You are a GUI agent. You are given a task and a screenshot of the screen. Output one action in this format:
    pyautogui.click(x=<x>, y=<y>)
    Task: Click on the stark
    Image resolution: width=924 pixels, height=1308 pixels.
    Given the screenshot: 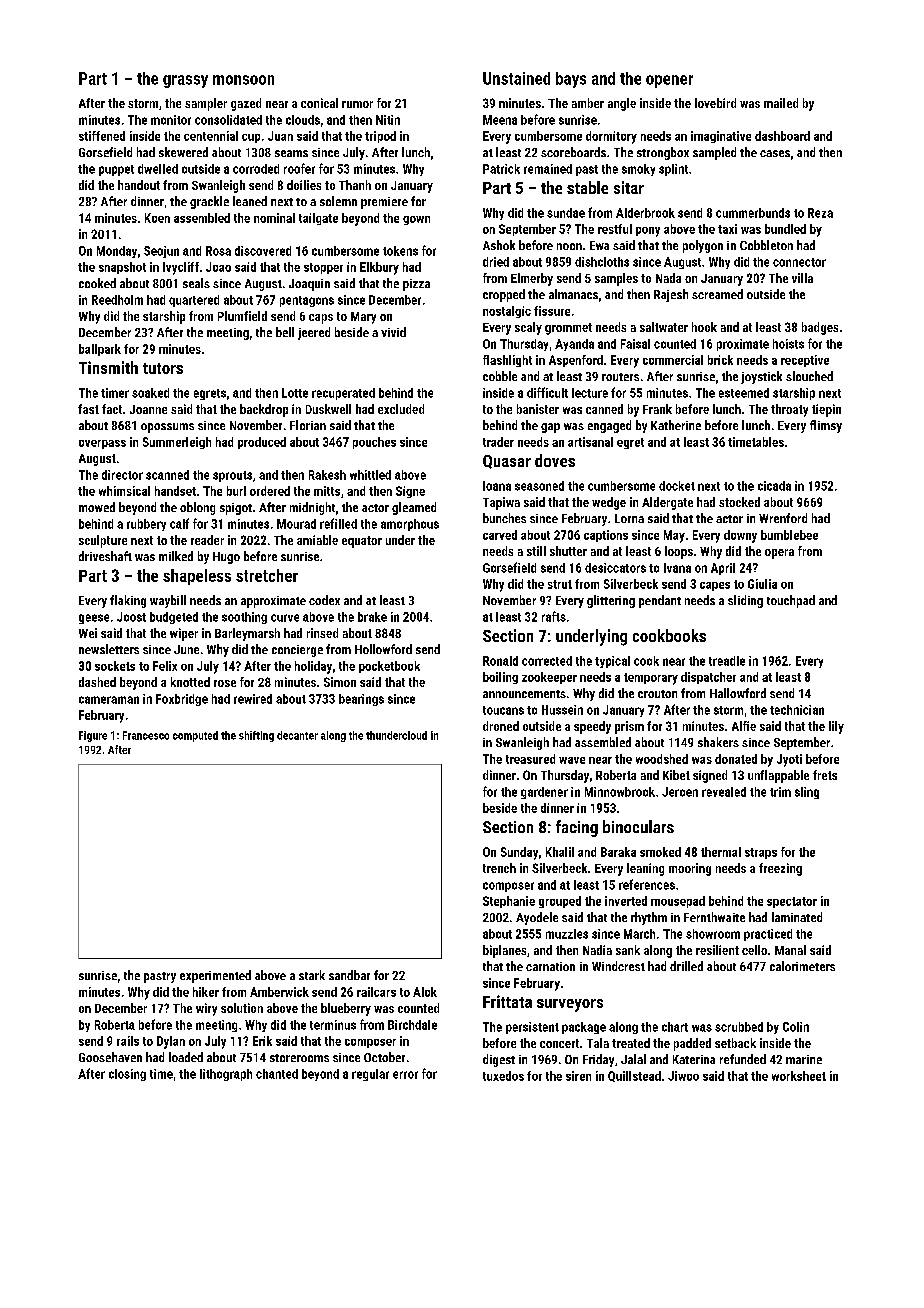 What is the action you would take?
    pyautogui.click(x=312, y=975)
